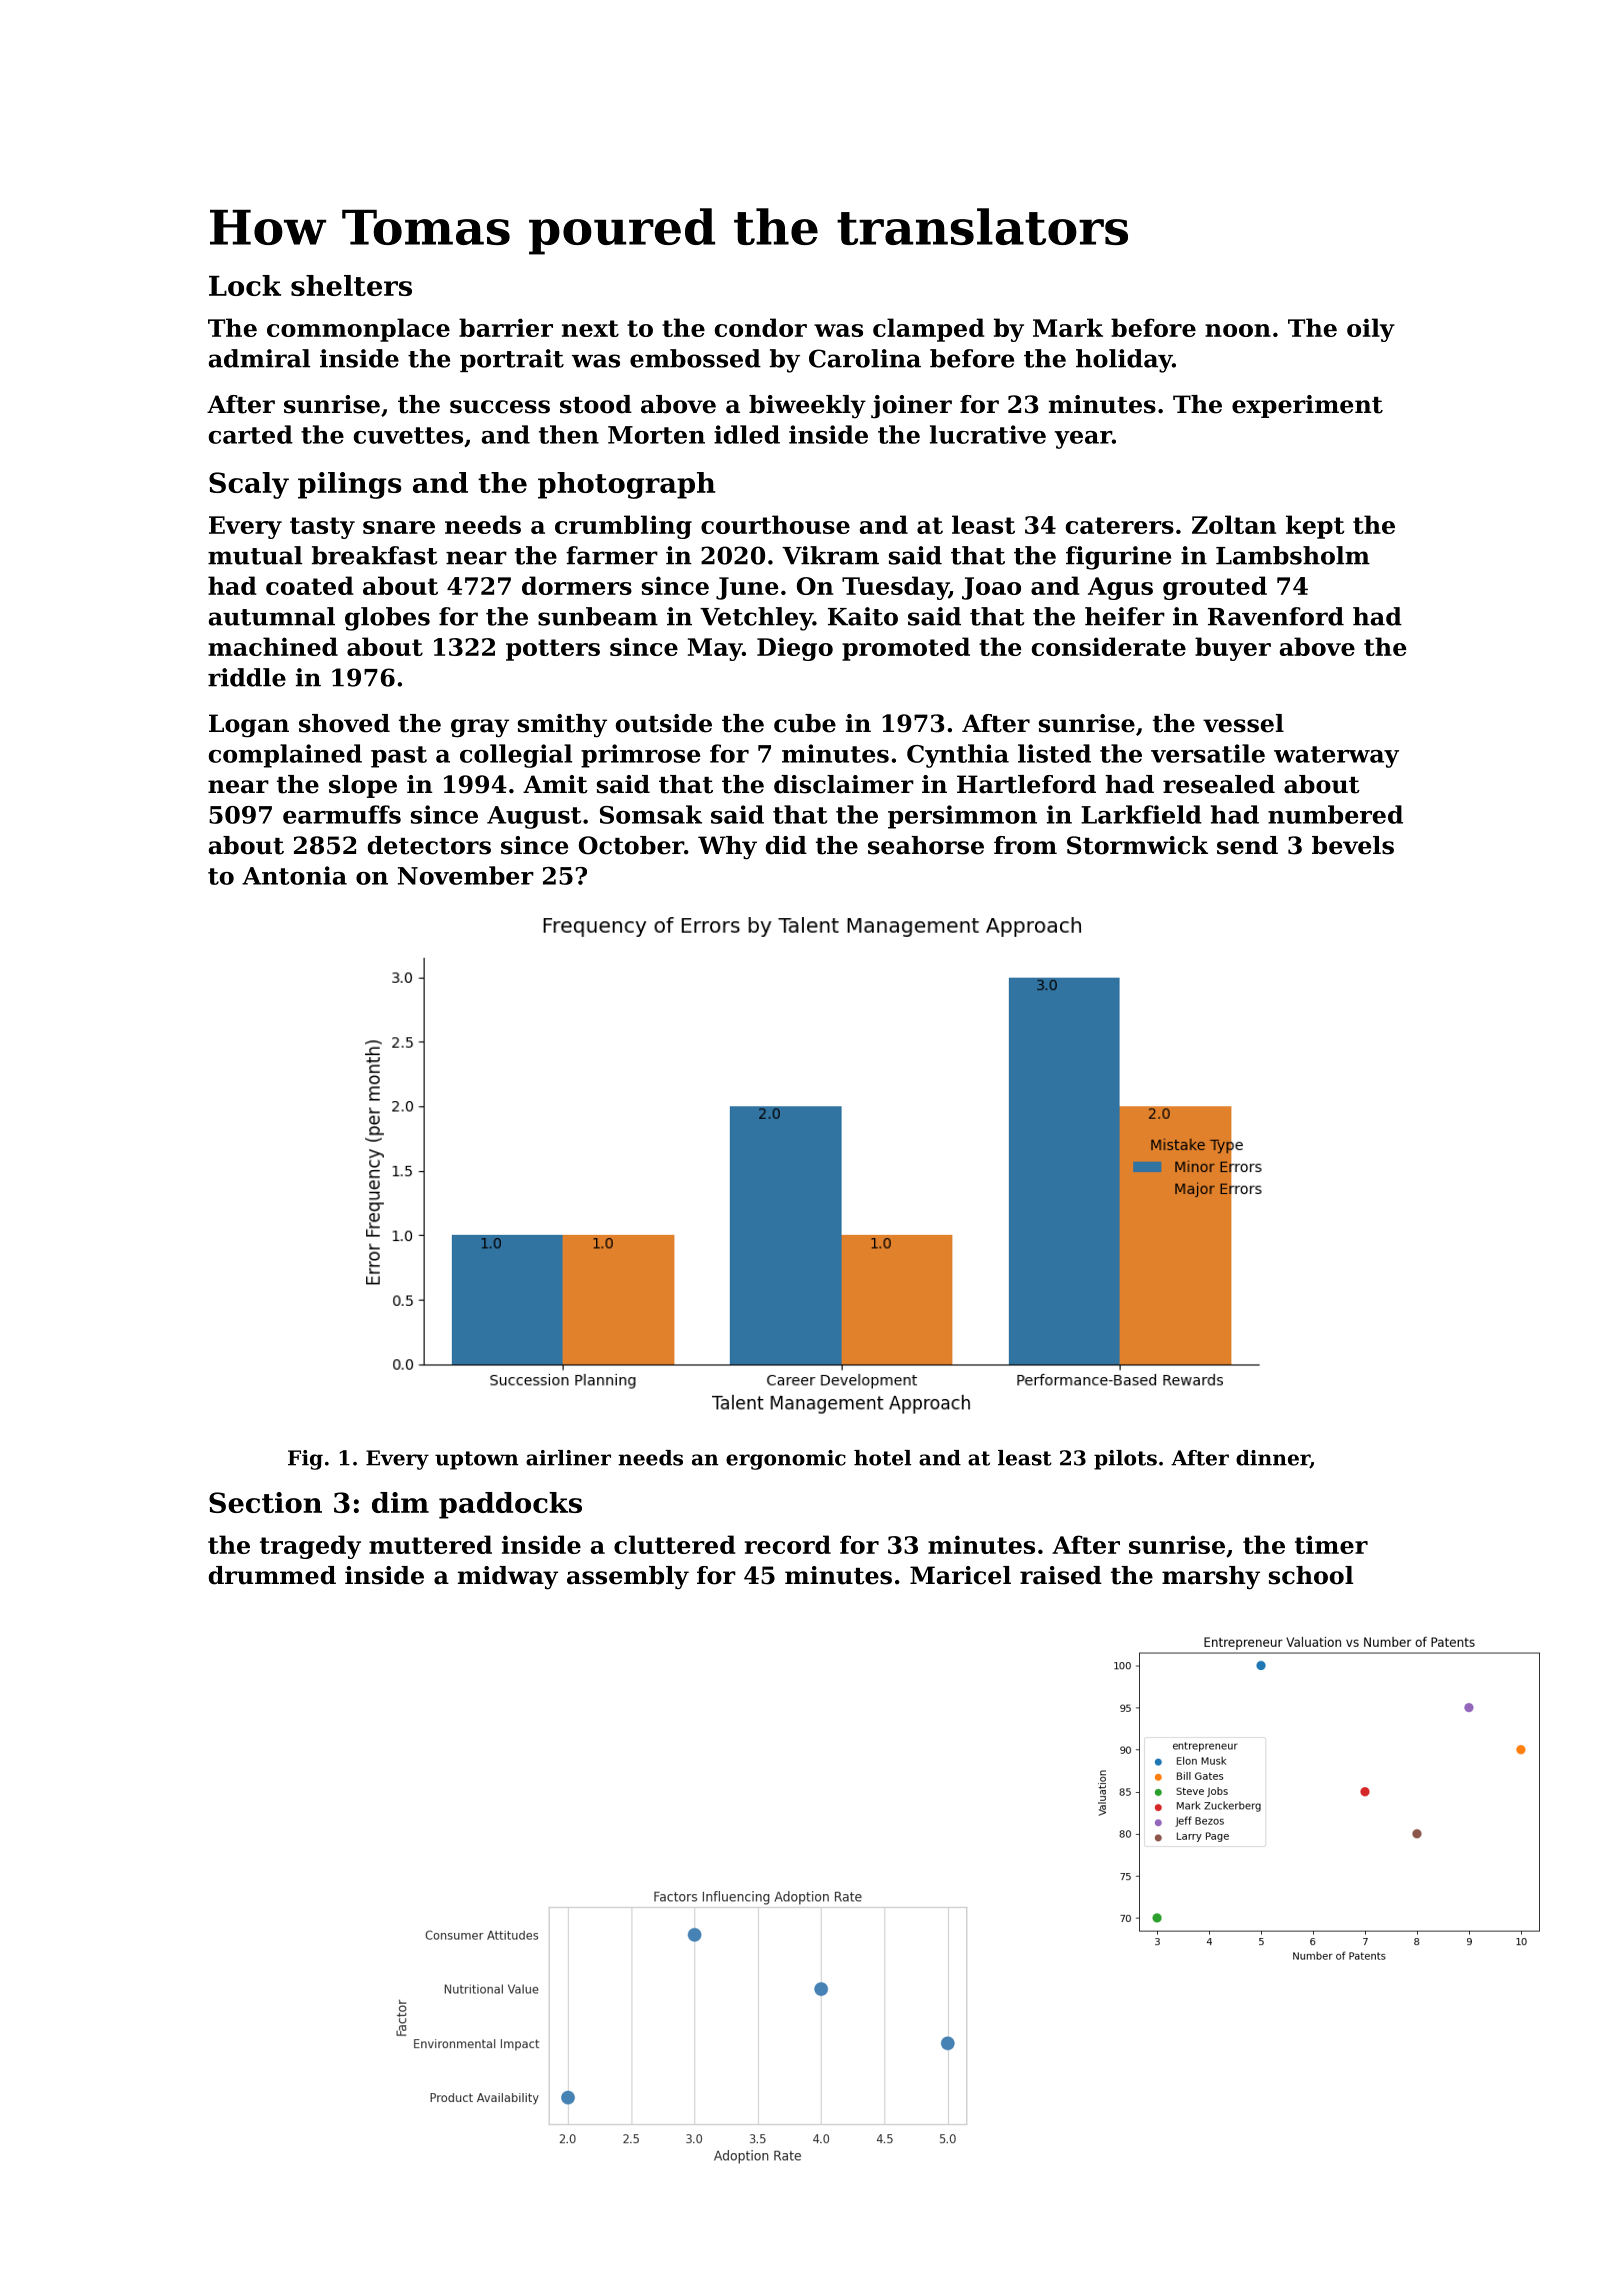 This image has height=2292, width=1620. Describe the element at coordinates (429, 845) in the image. I see `detectors` at that location.
